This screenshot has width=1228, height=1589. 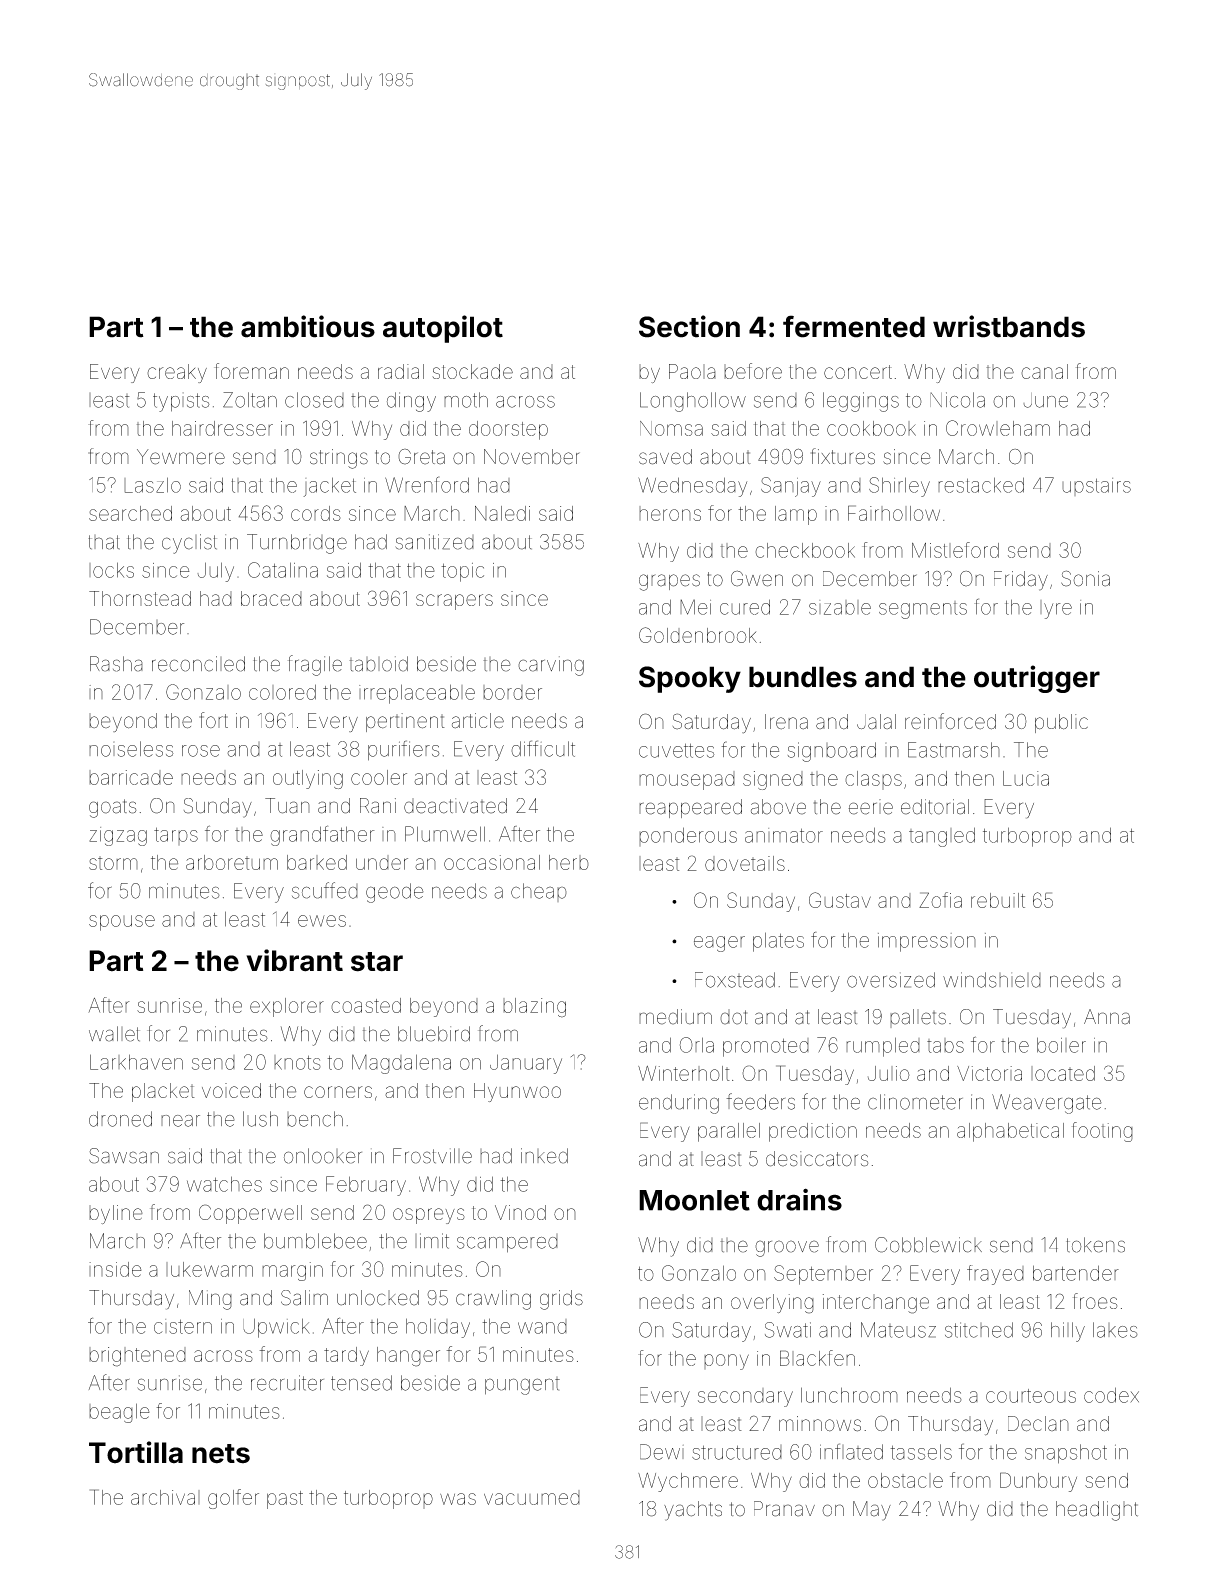 What do you see at coordinates (213, 720) in the screenshot?
I see `fort` at bounding box center [213, 720].
